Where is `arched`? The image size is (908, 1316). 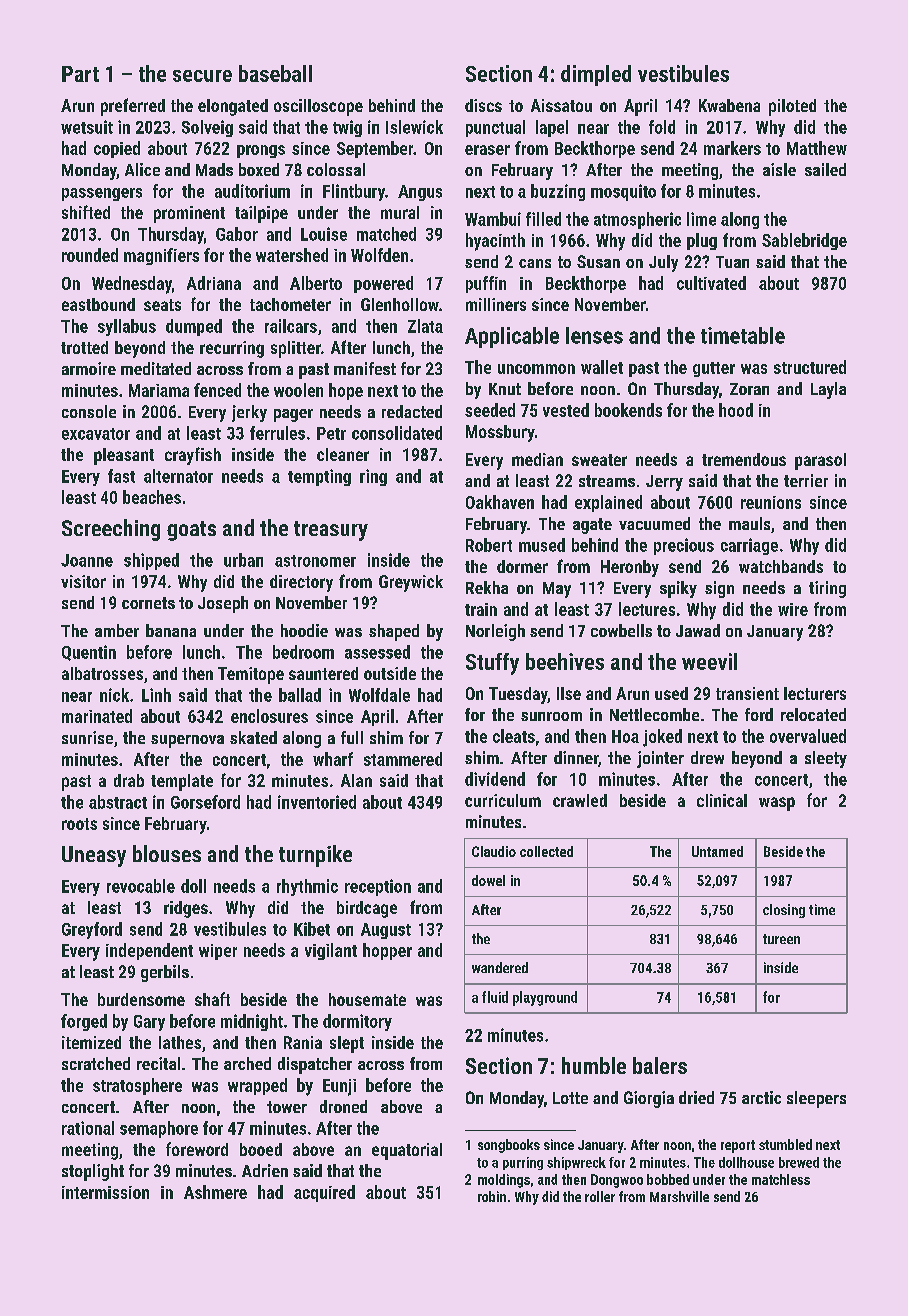
arched is located at coordinates (247, 1063).
